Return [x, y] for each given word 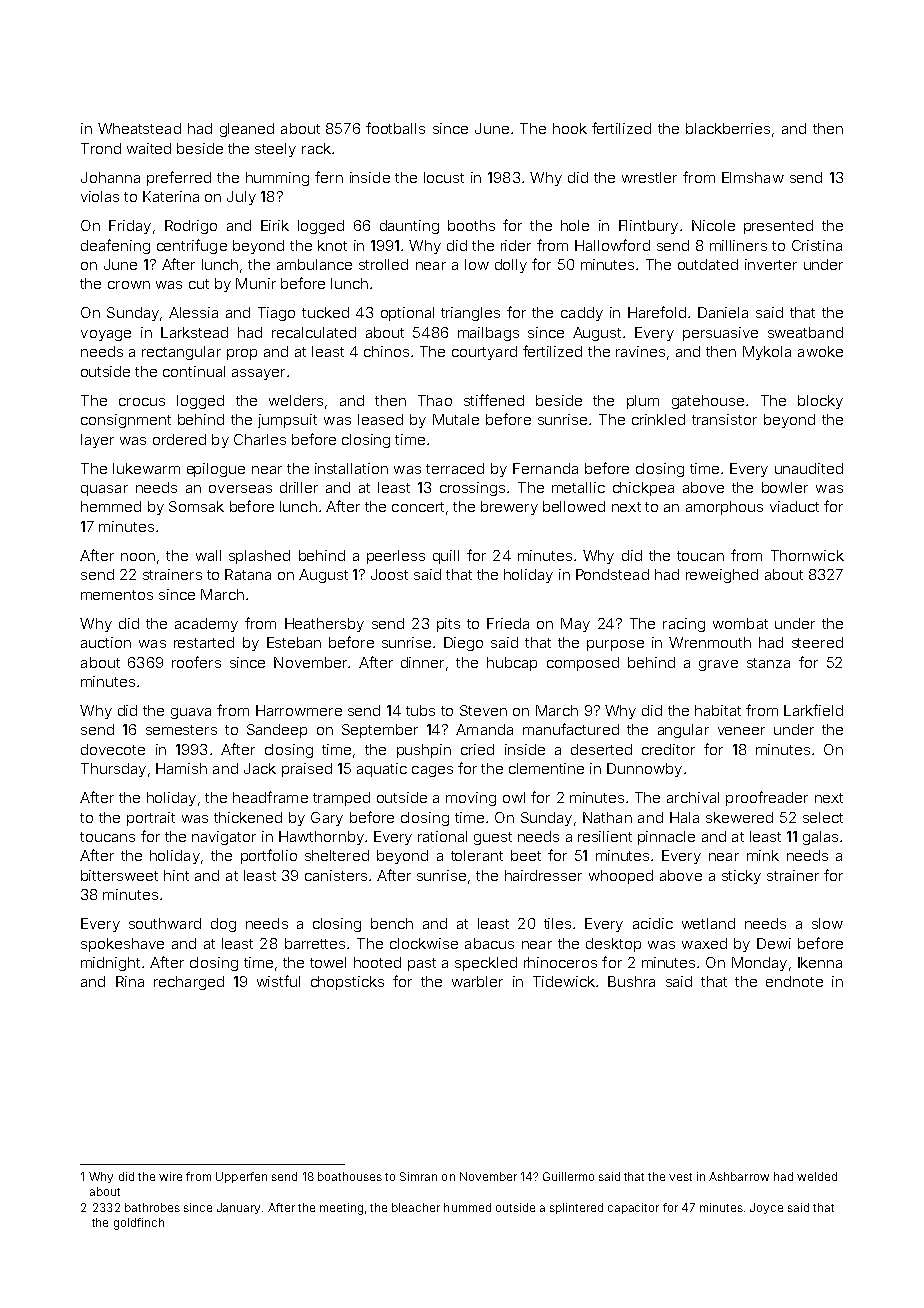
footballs [395, 128]
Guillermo [568, 1176]
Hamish [181, 768]
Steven [483, 710]
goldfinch [139, 1224]
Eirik [275, 225]
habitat [718, 710]
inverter [771, 264]
